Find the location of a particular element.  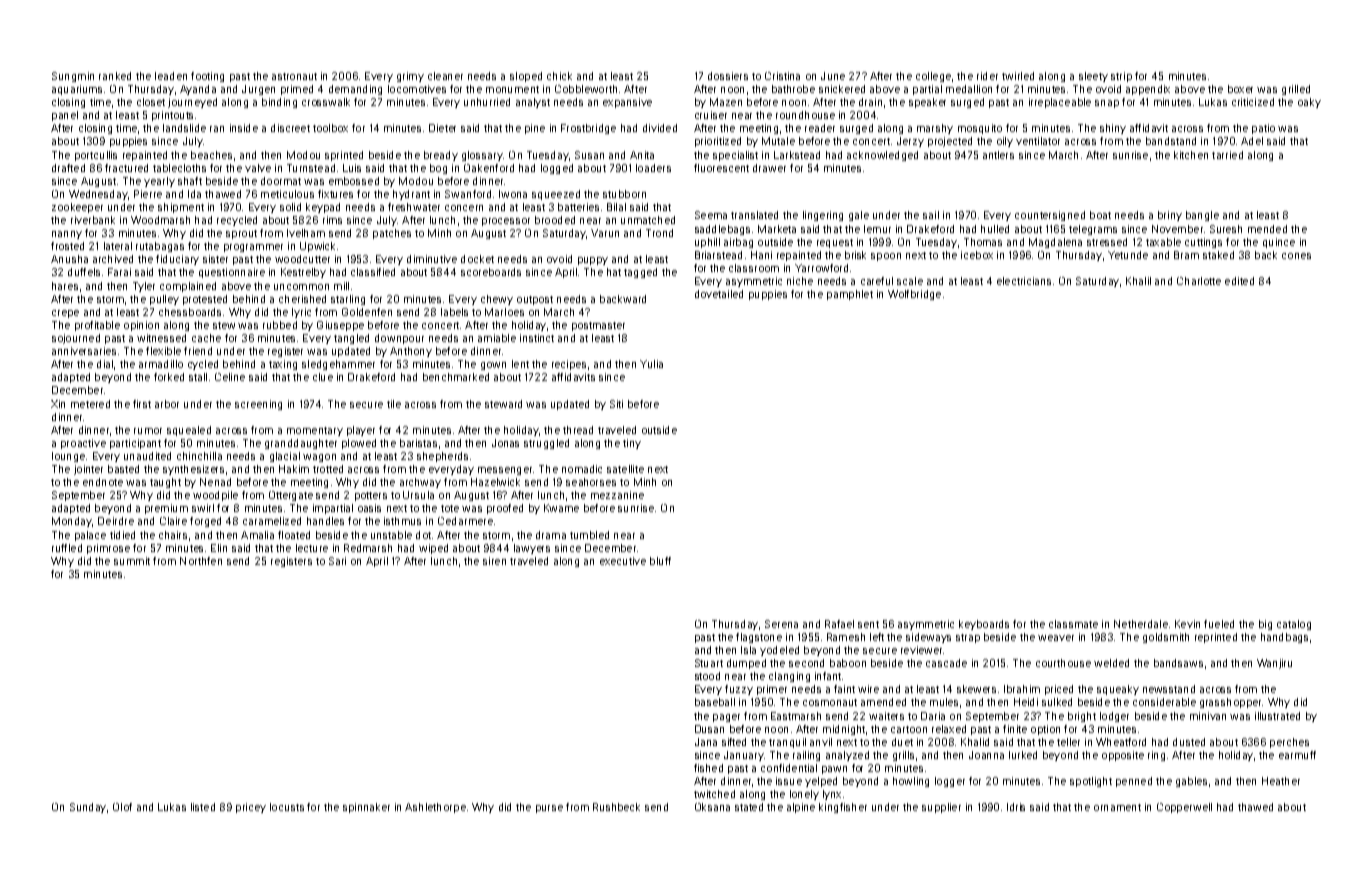

Bram is located at coordinates (1186, 255).
